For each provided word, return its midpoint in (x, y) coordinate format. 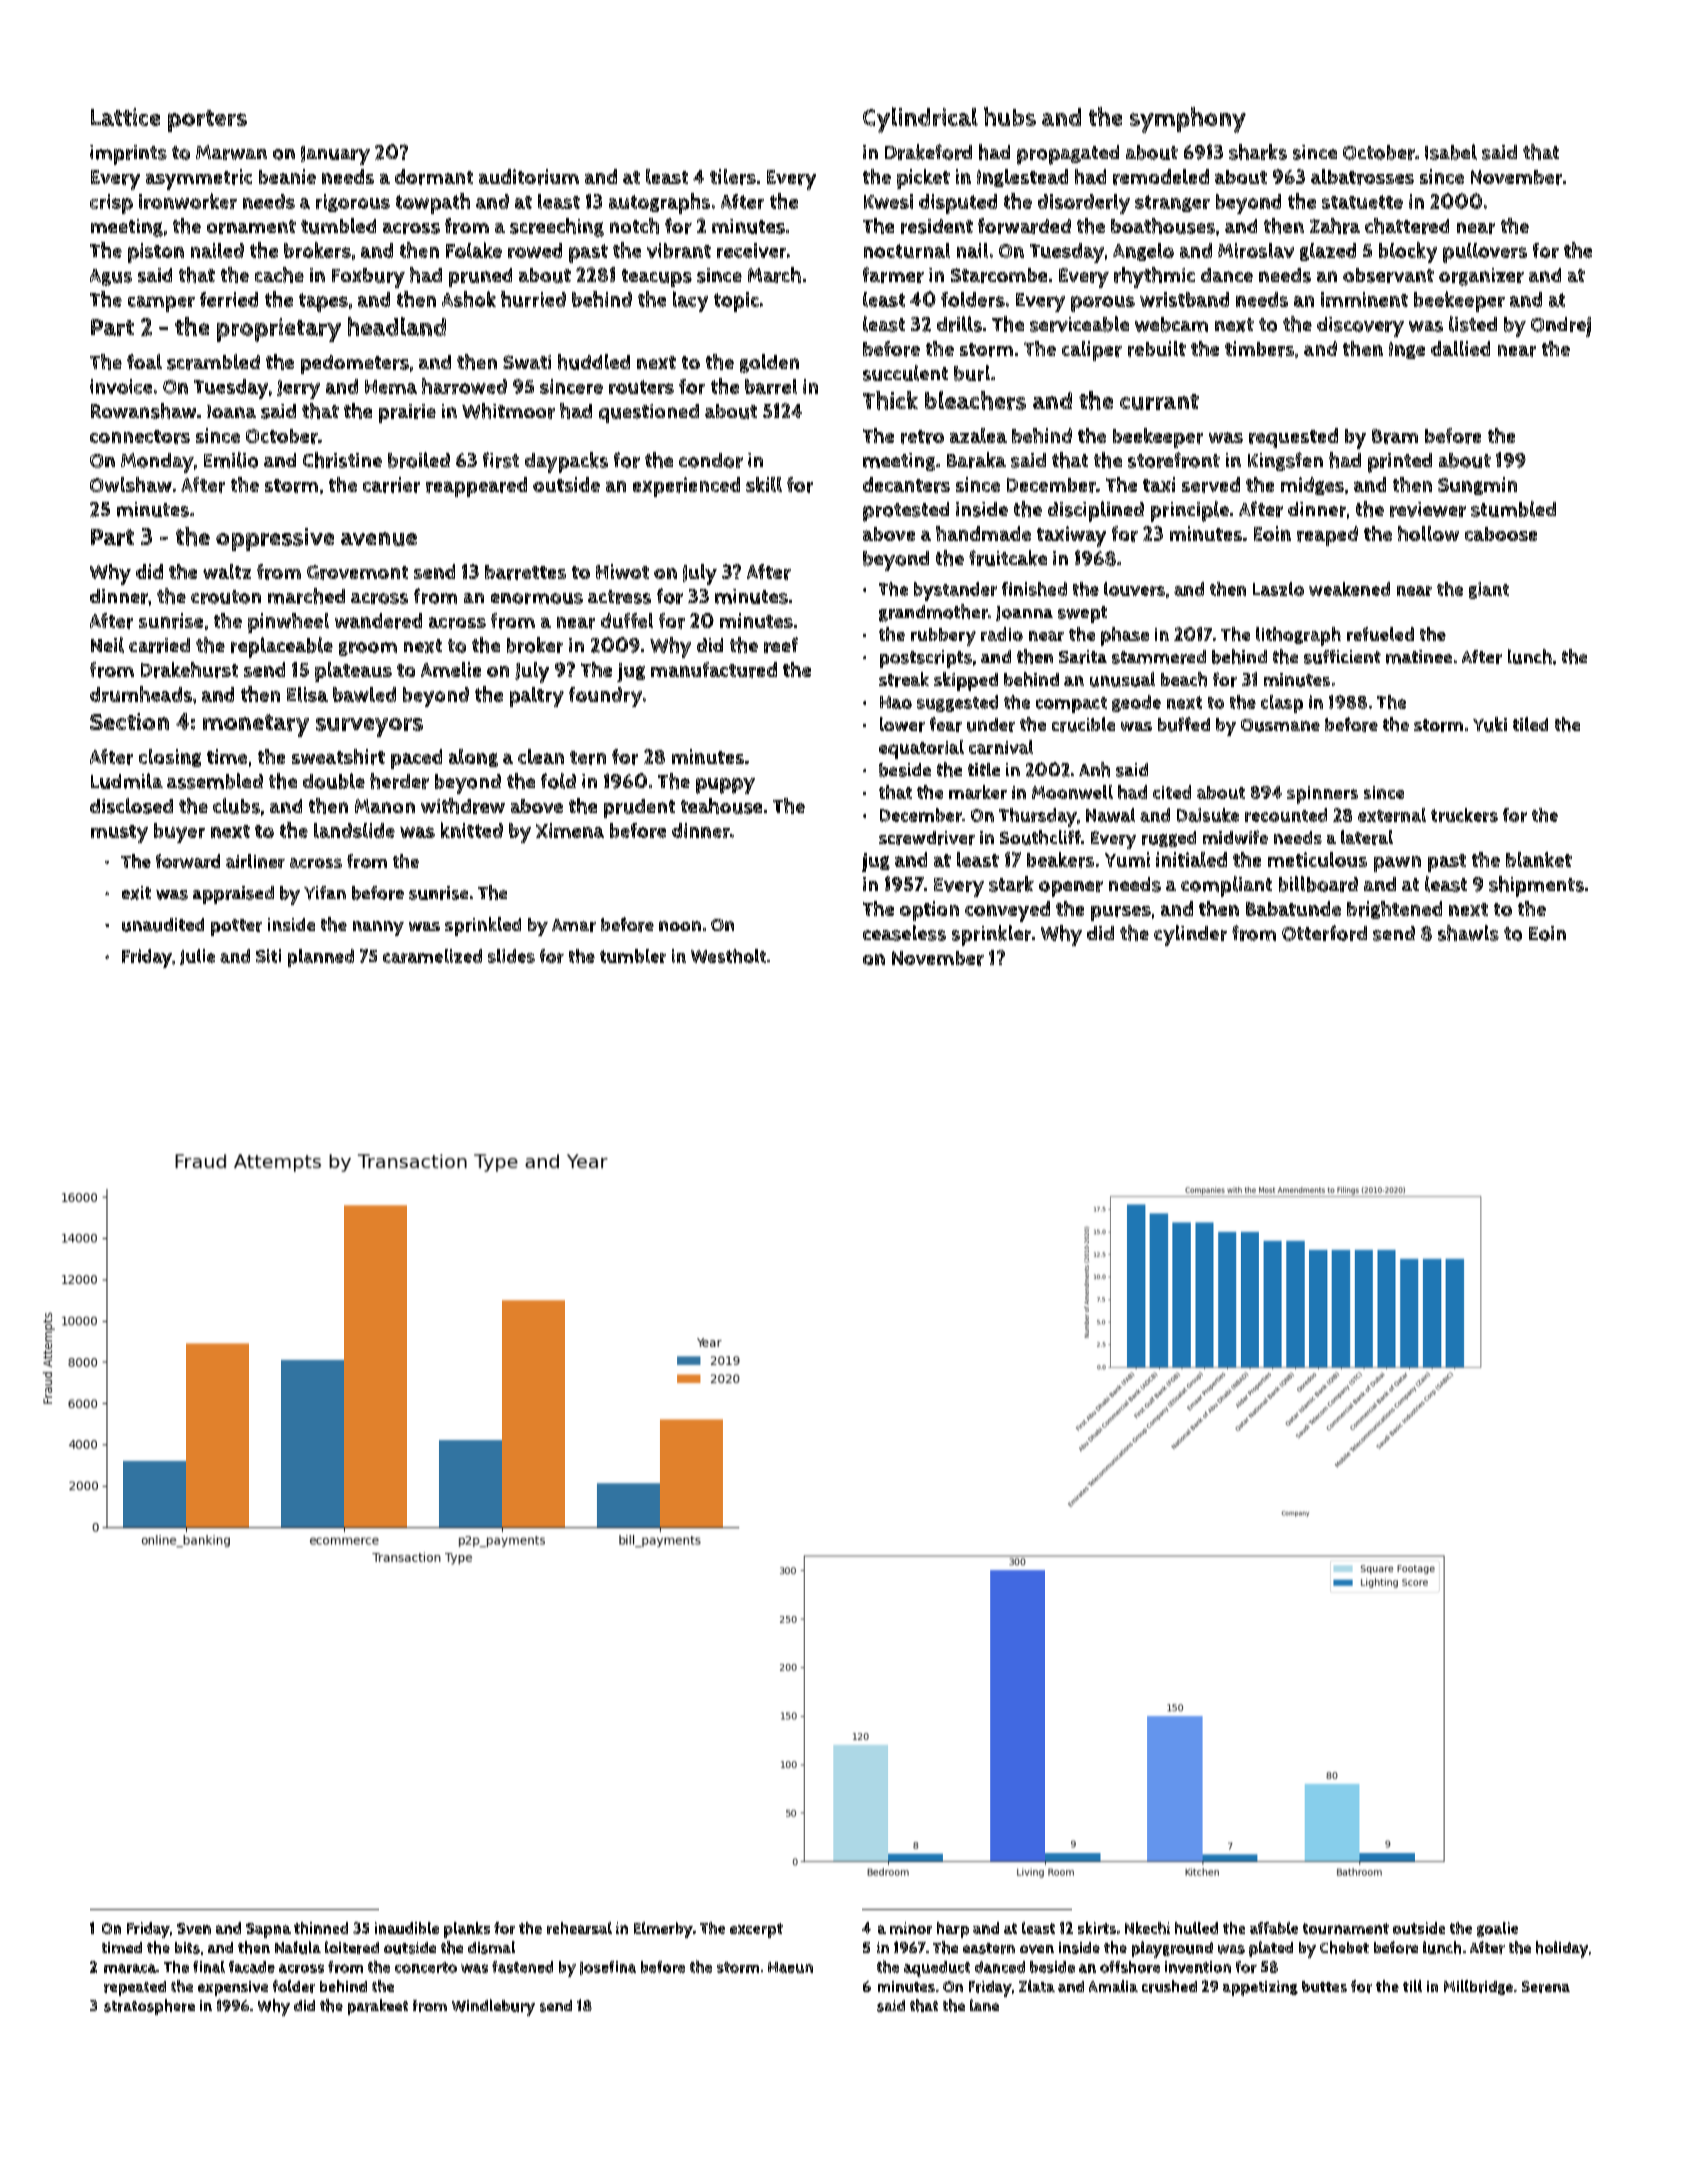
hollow (1428, 533)
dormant (434, 177)
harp (953, 1930)
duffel (627, 620)
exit (136, 893)
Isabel (1451, 152)
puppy (725, 786)
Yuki (1490, 724)
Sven (194, 1928)
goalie (1497, 1929)
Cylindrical (920, 120)
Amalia (1113, 1986)
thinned (321, 1928)
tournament (1346, 1928)
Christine (342, 460)
